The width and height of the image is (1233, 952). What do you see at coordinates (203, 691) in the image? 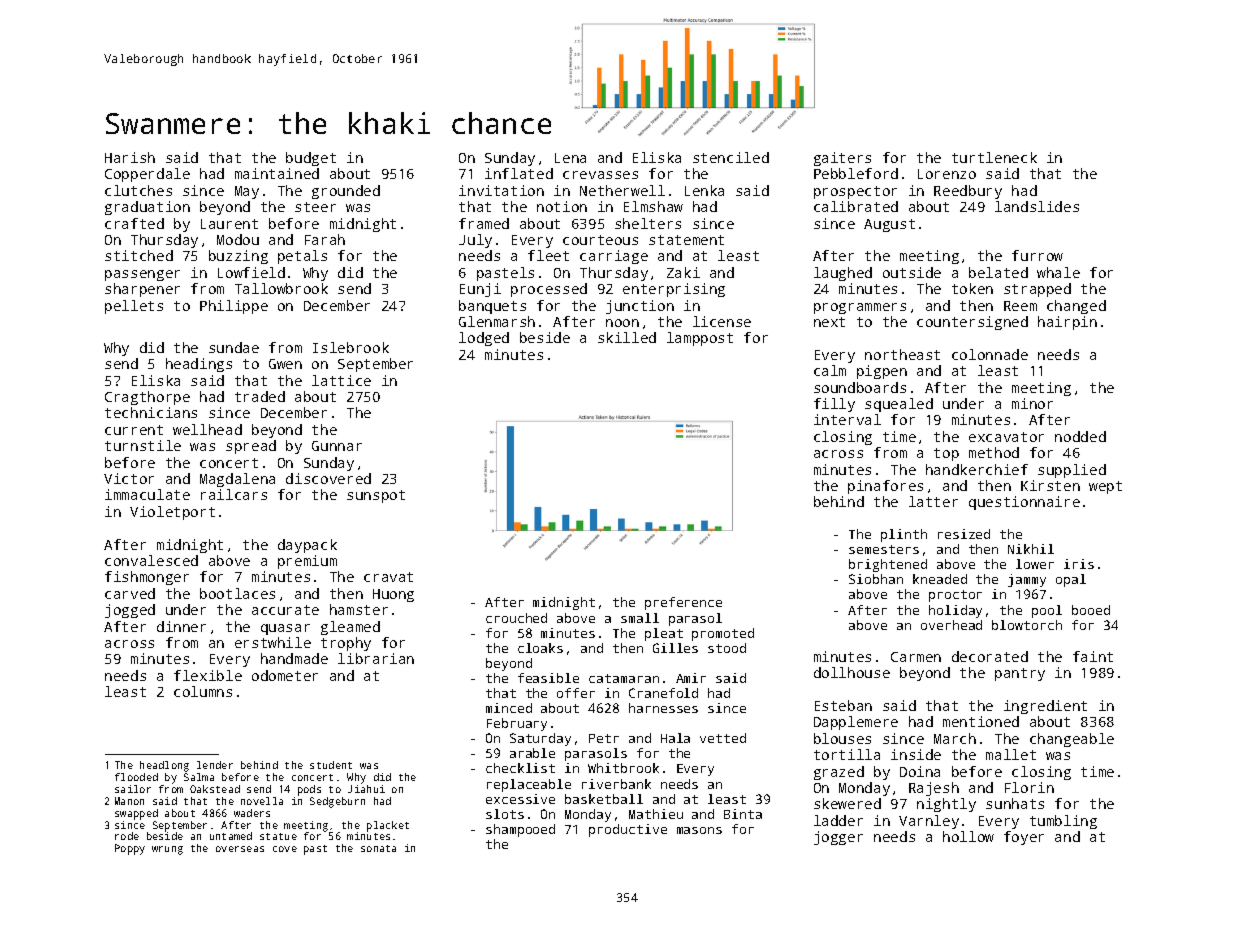
I see `columns` at bounding box center [203, 691].
